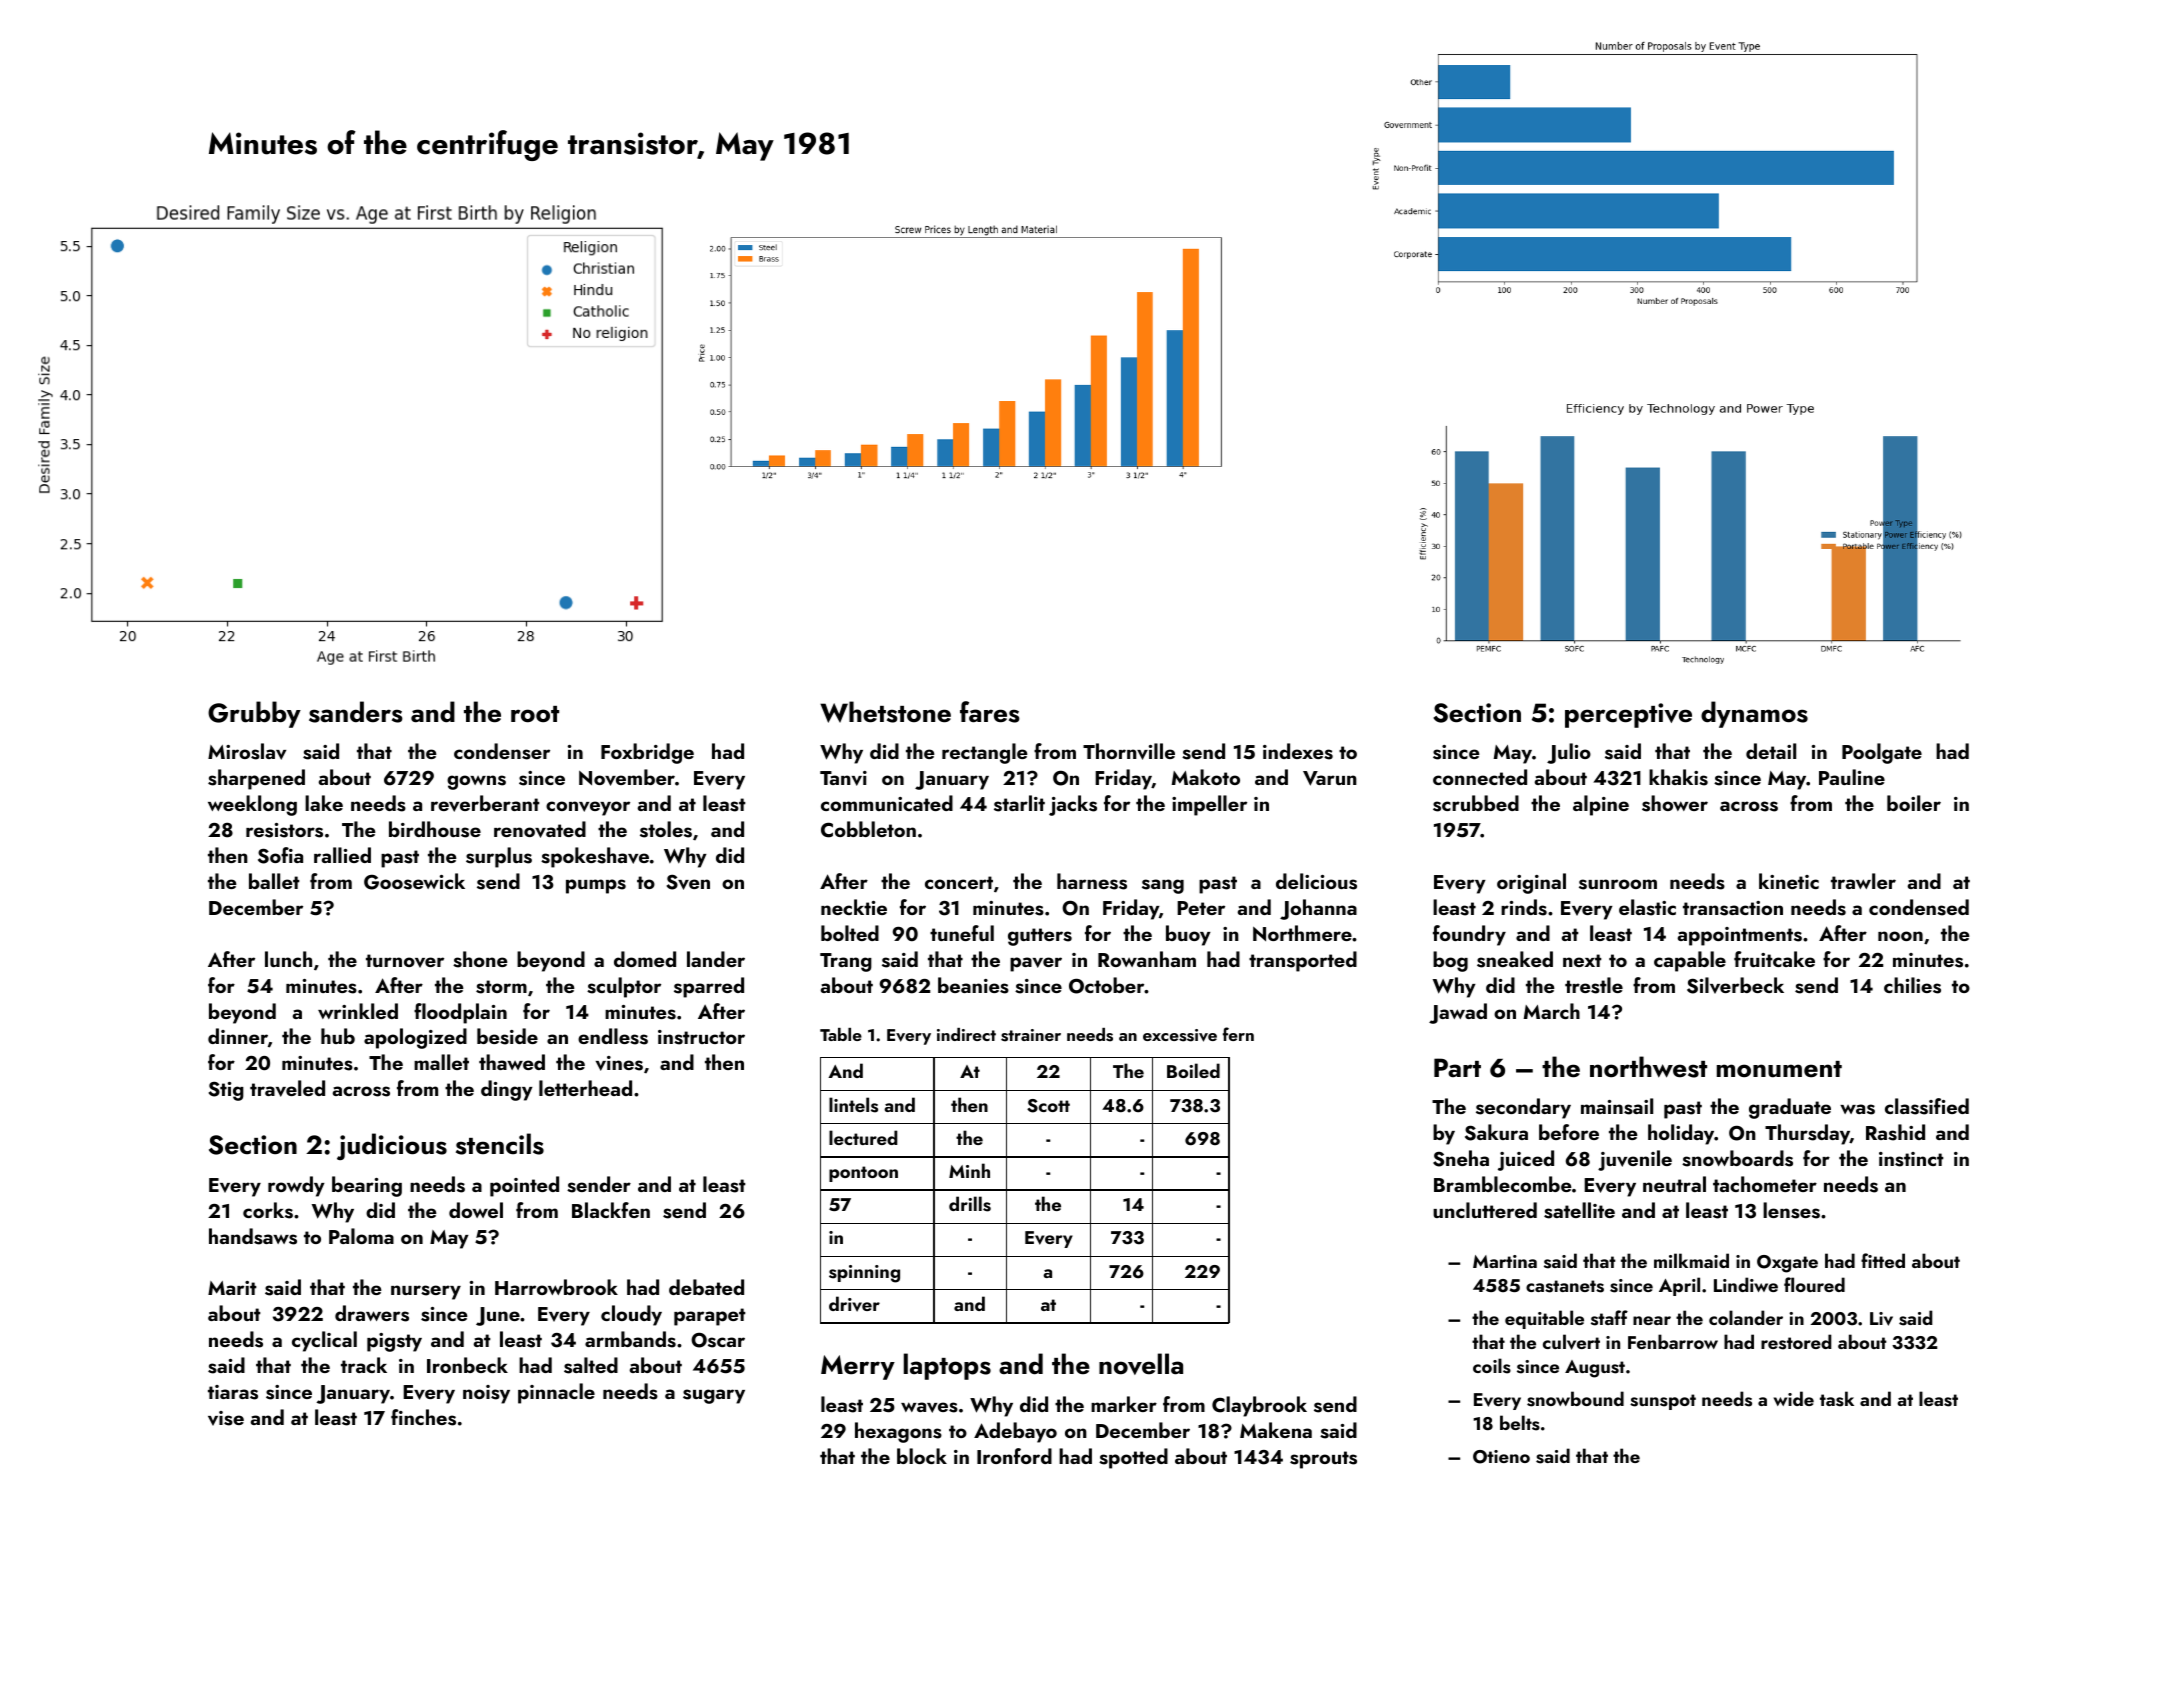 Image resolution: width=2178 pixels, height=1683 pixels. Describe the element at coordinates (423, 1417) in the screenshot. I see `finches` at that location.
